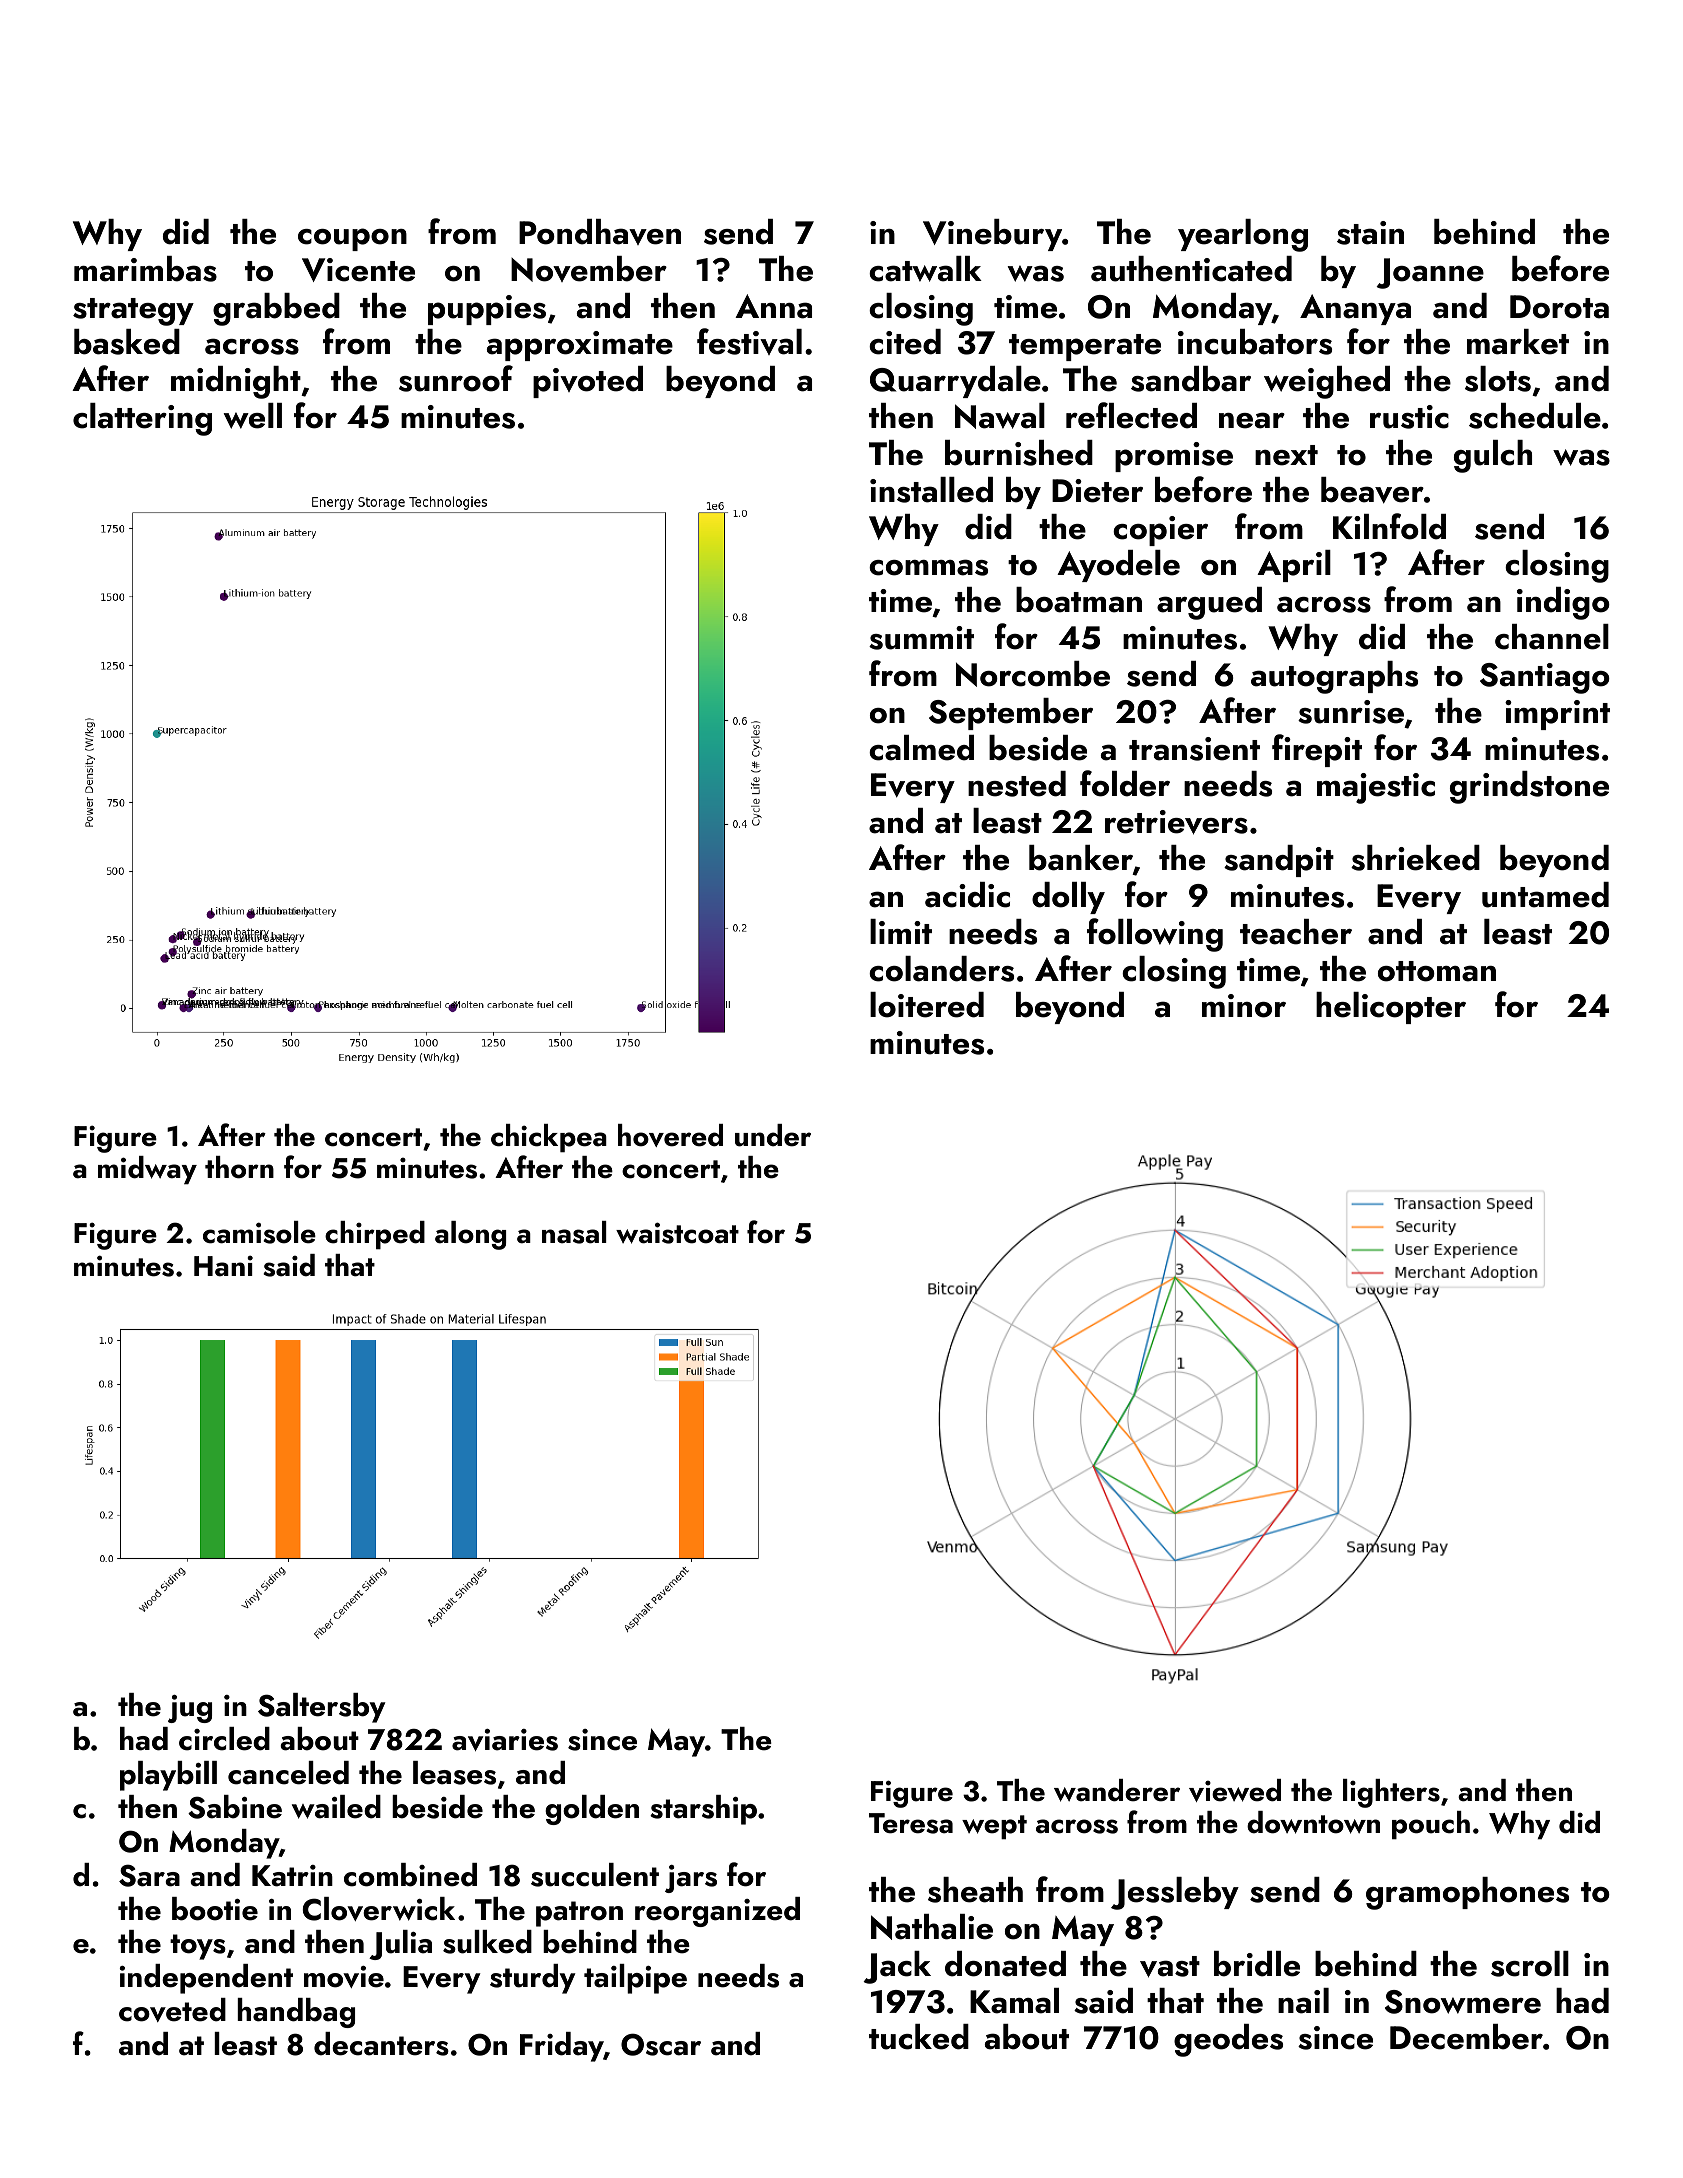  Describe the element at coordinates (1235, 1790) in the document. I see `viewed` at that location.
